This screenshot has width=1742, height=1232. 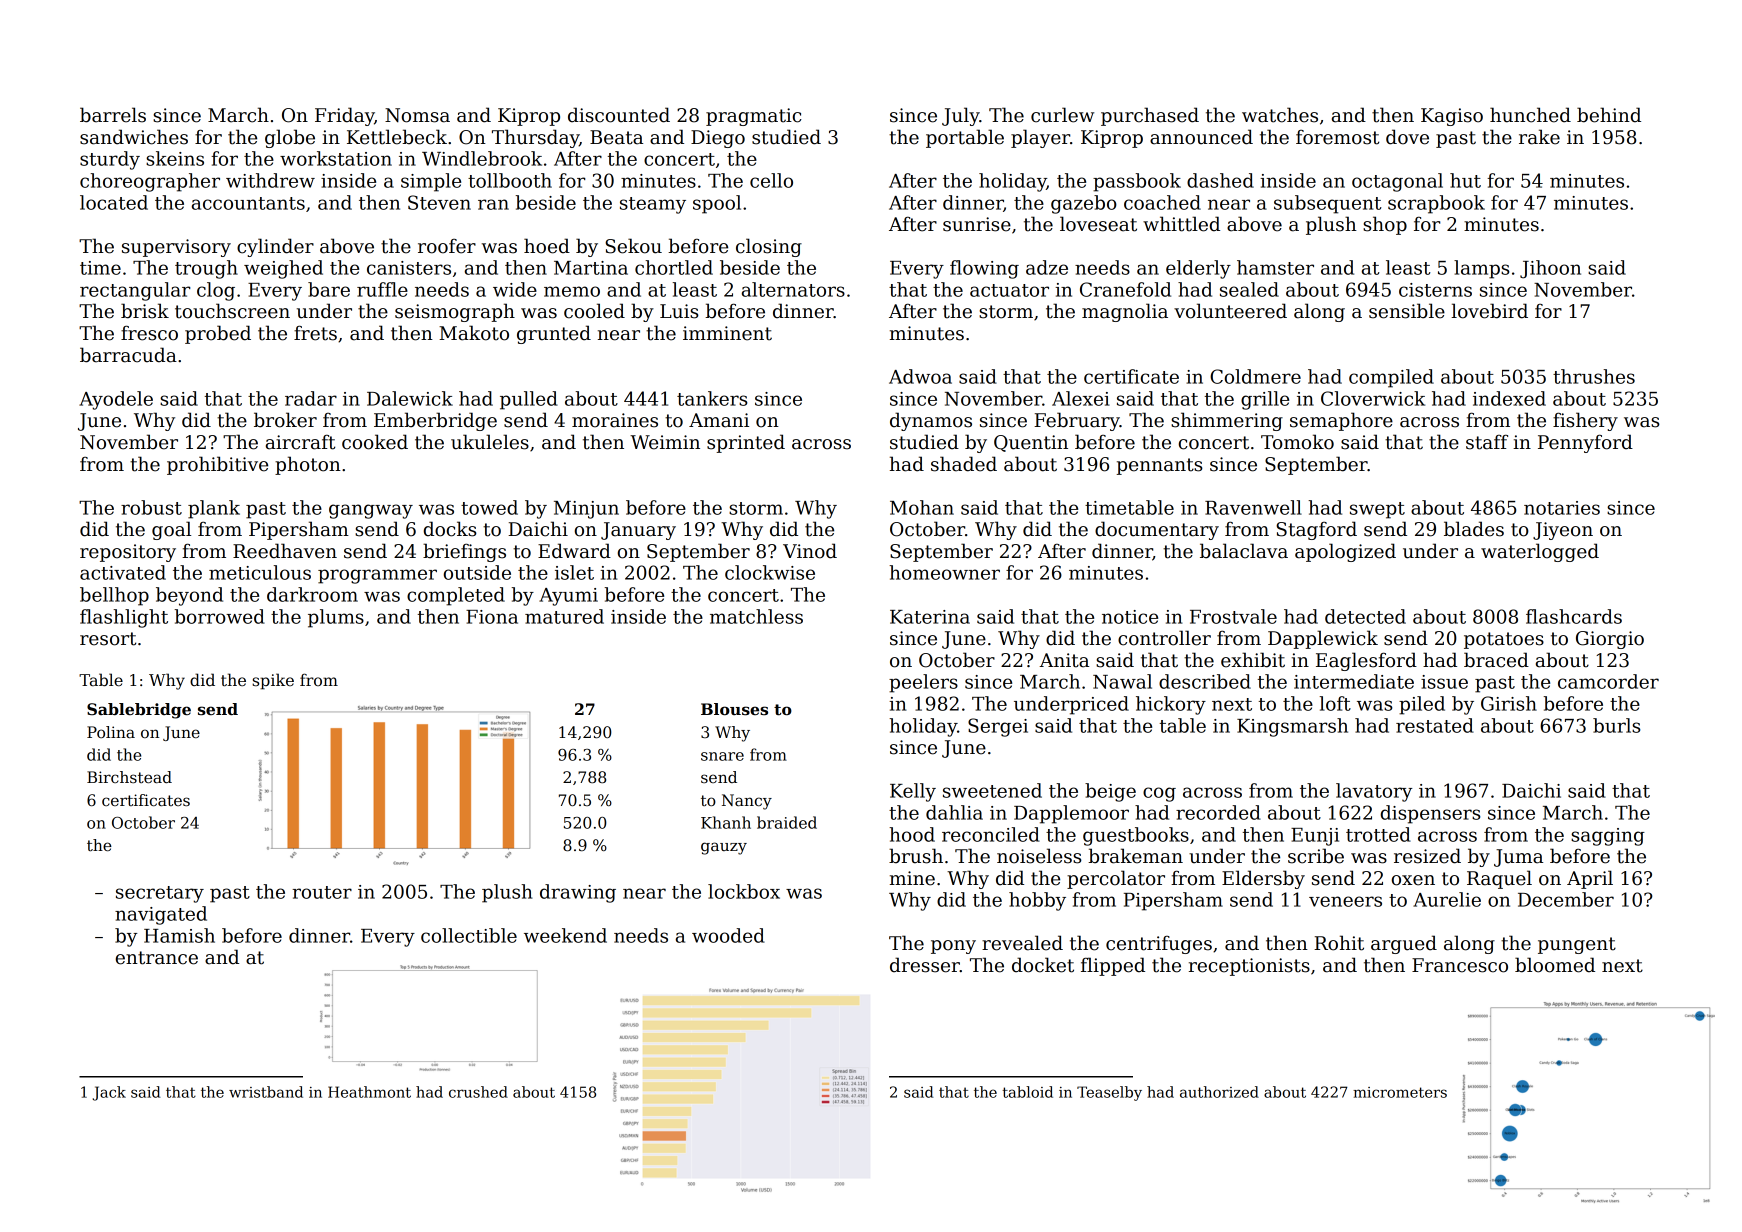 I want to click on dresser, so click(x=925, y=965).
